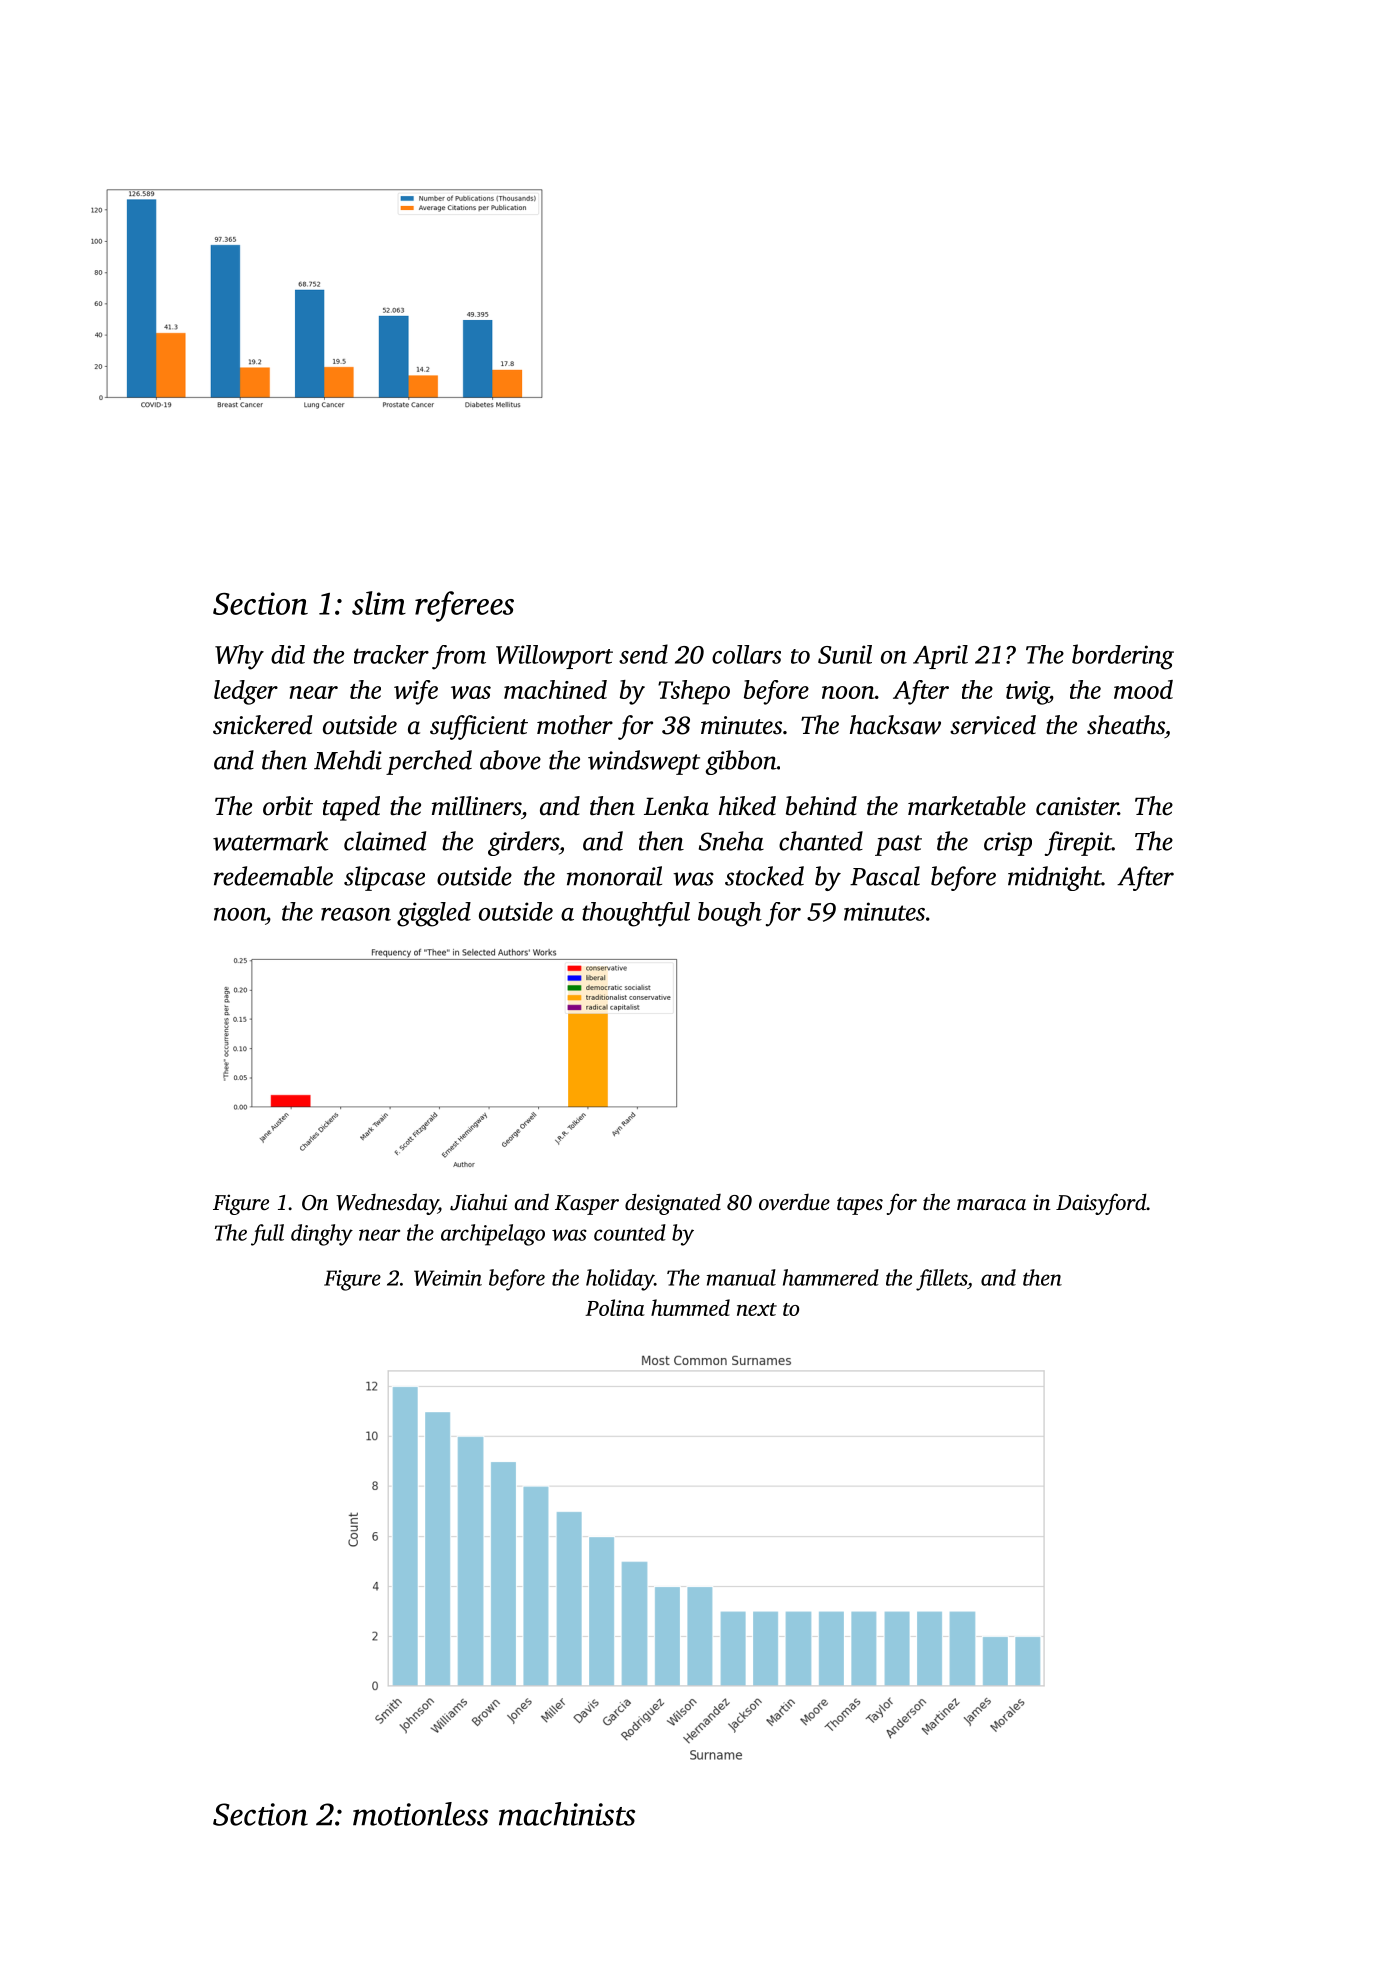 Image resolution: width=1386 pixels, height=1969 pixels. I want to click on machinists, so click(567, 1814).
